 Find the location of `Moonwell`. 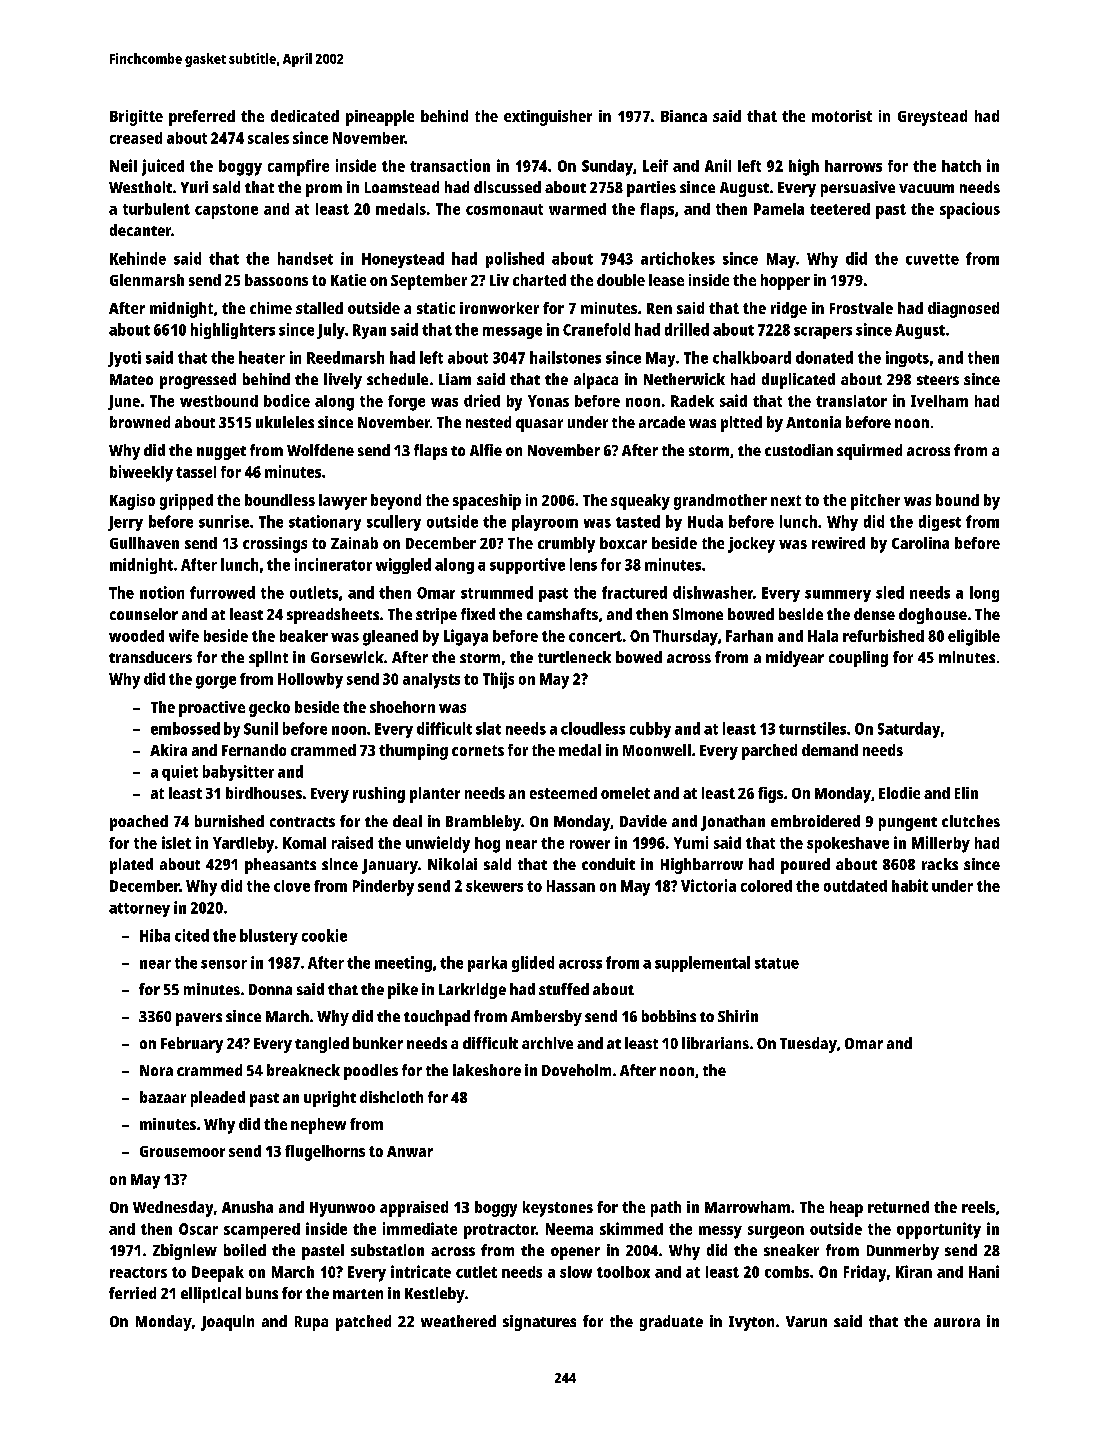

Moonwell is located at coordinates (657, 750).
